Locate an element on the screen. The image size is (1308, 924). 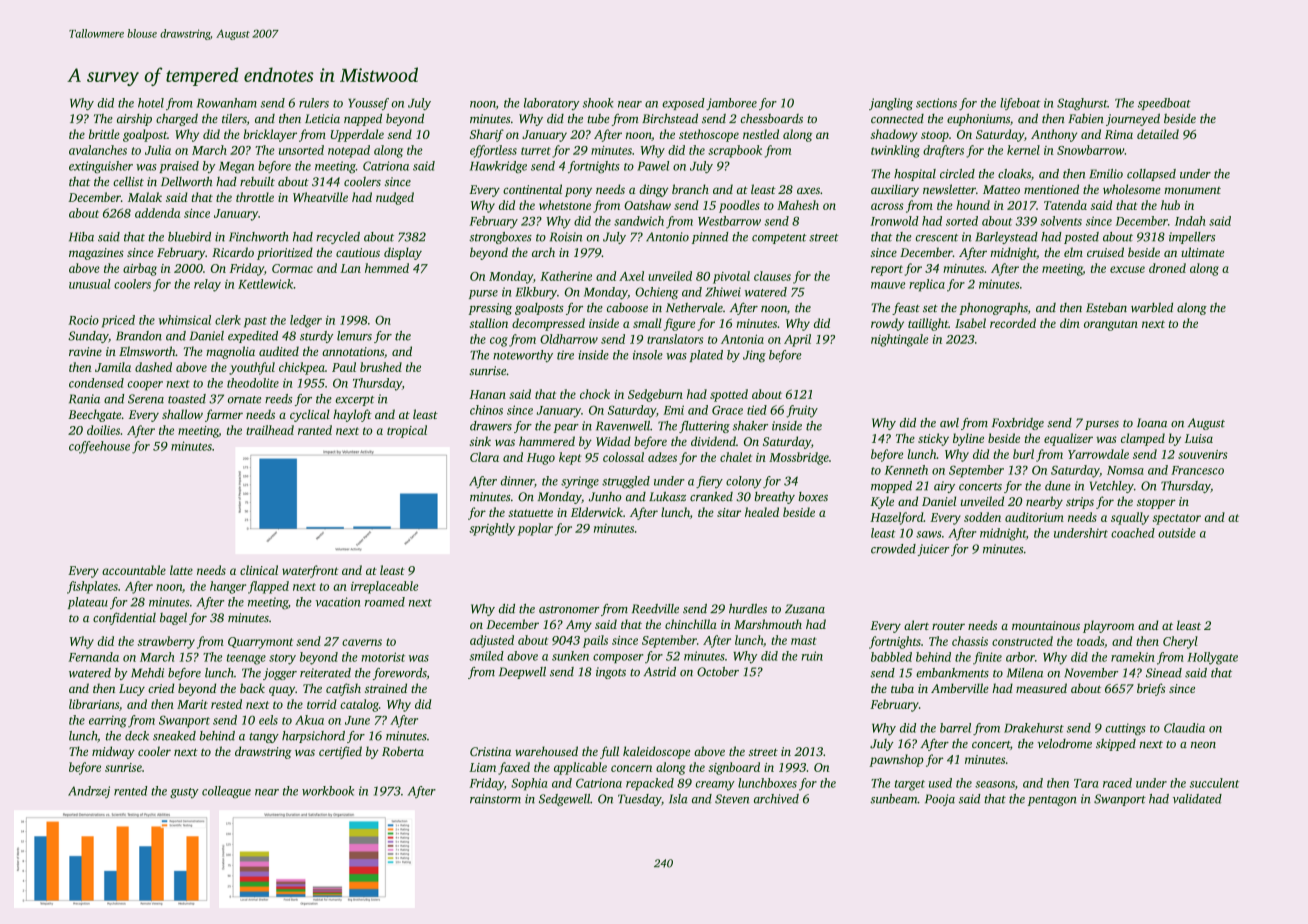
midway is located at coordinates (113, 752).
